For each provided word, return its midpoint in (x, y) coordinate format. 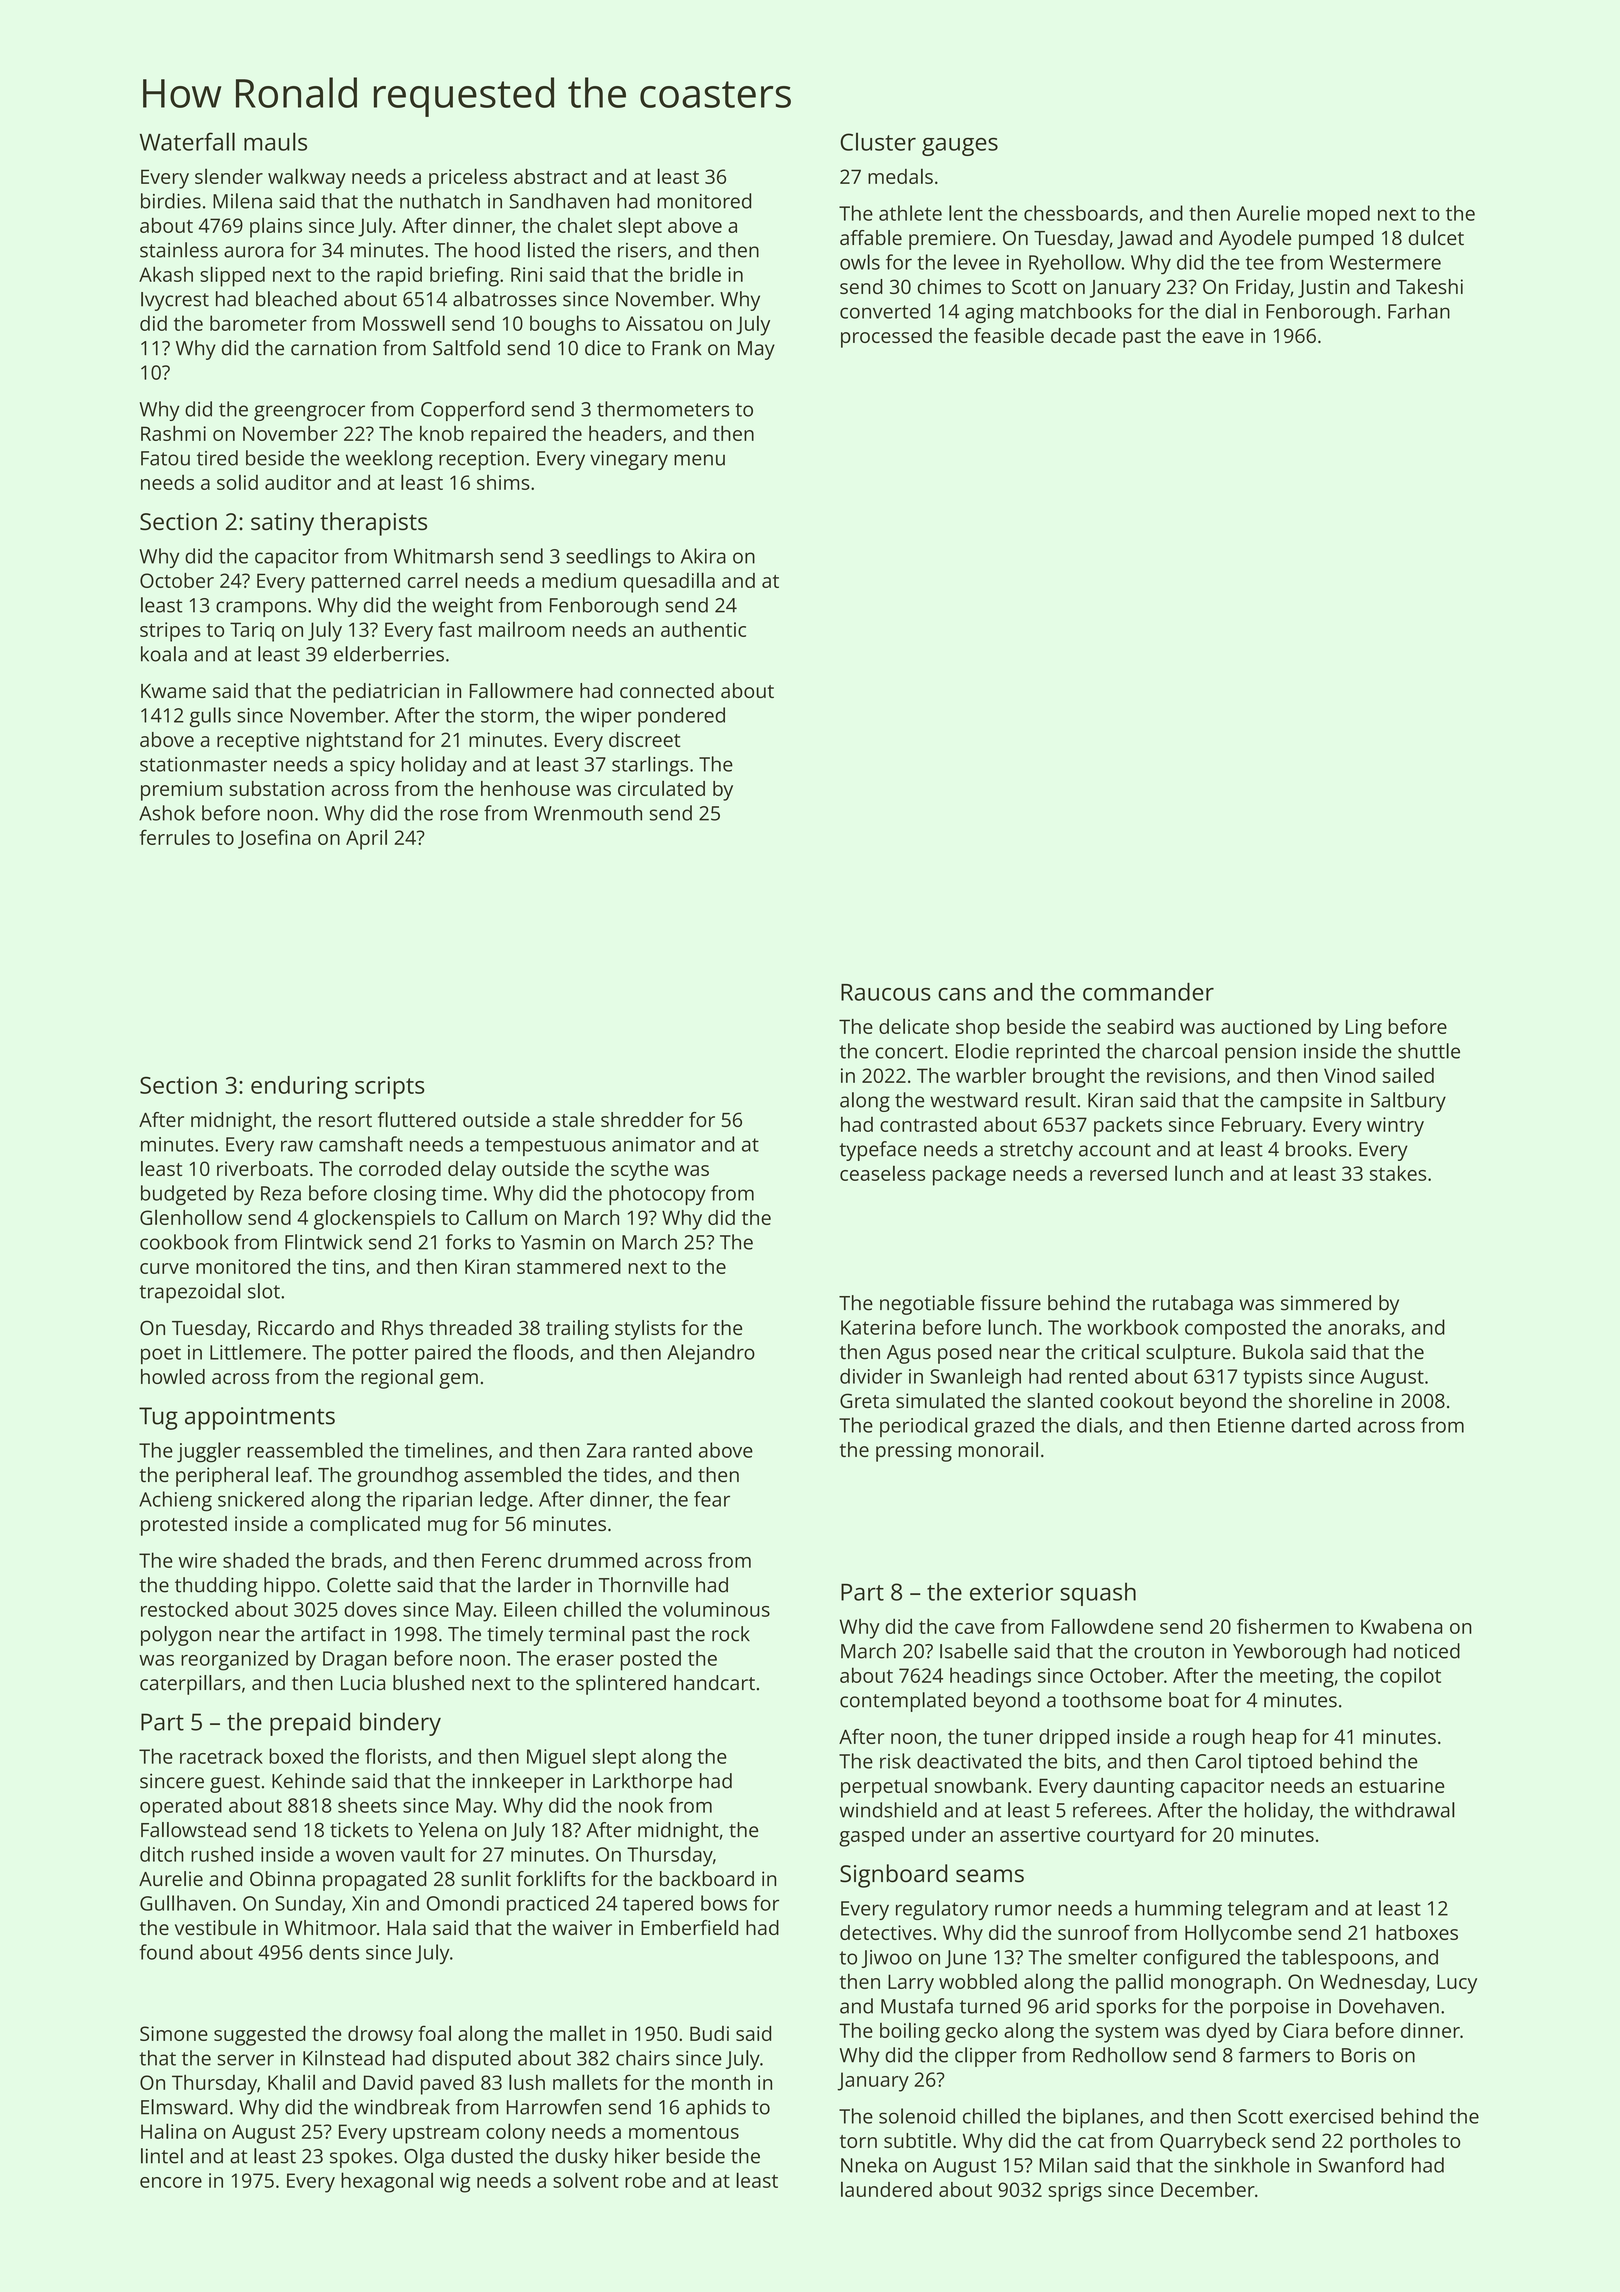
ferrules (175, 837)
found (166, 1952)
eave (1223, 337)
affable (871, 237)
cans (962, 994)
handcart (714, 1683)
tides (625, 1474)
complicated (365, 1526)
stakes (1398, 1173)
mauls (275, 141)
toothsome (1112, 1700)
